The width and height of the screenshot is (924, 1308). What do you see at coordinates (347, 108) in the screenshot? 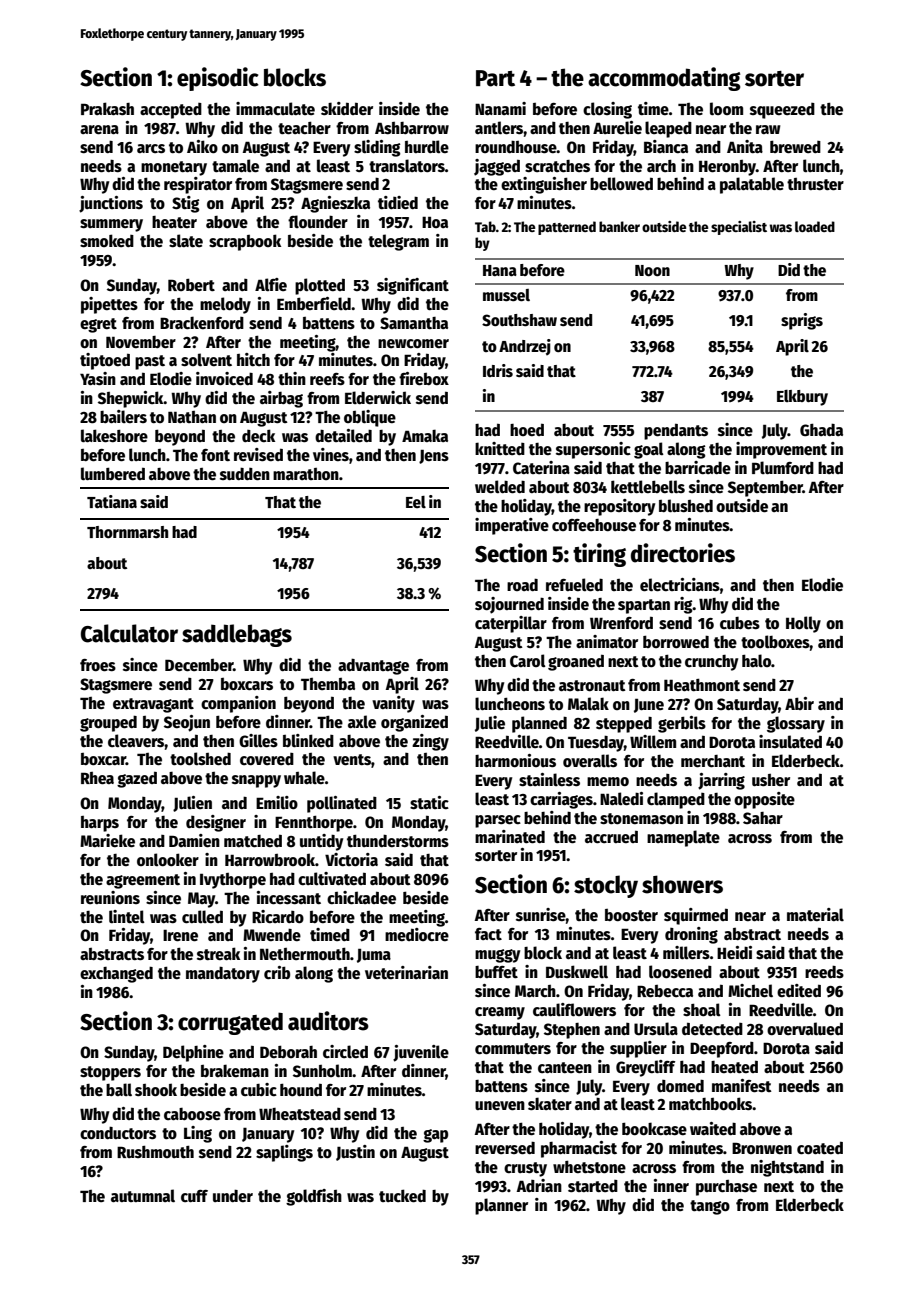
I see `skidder` at bounding box center [347, 108].
